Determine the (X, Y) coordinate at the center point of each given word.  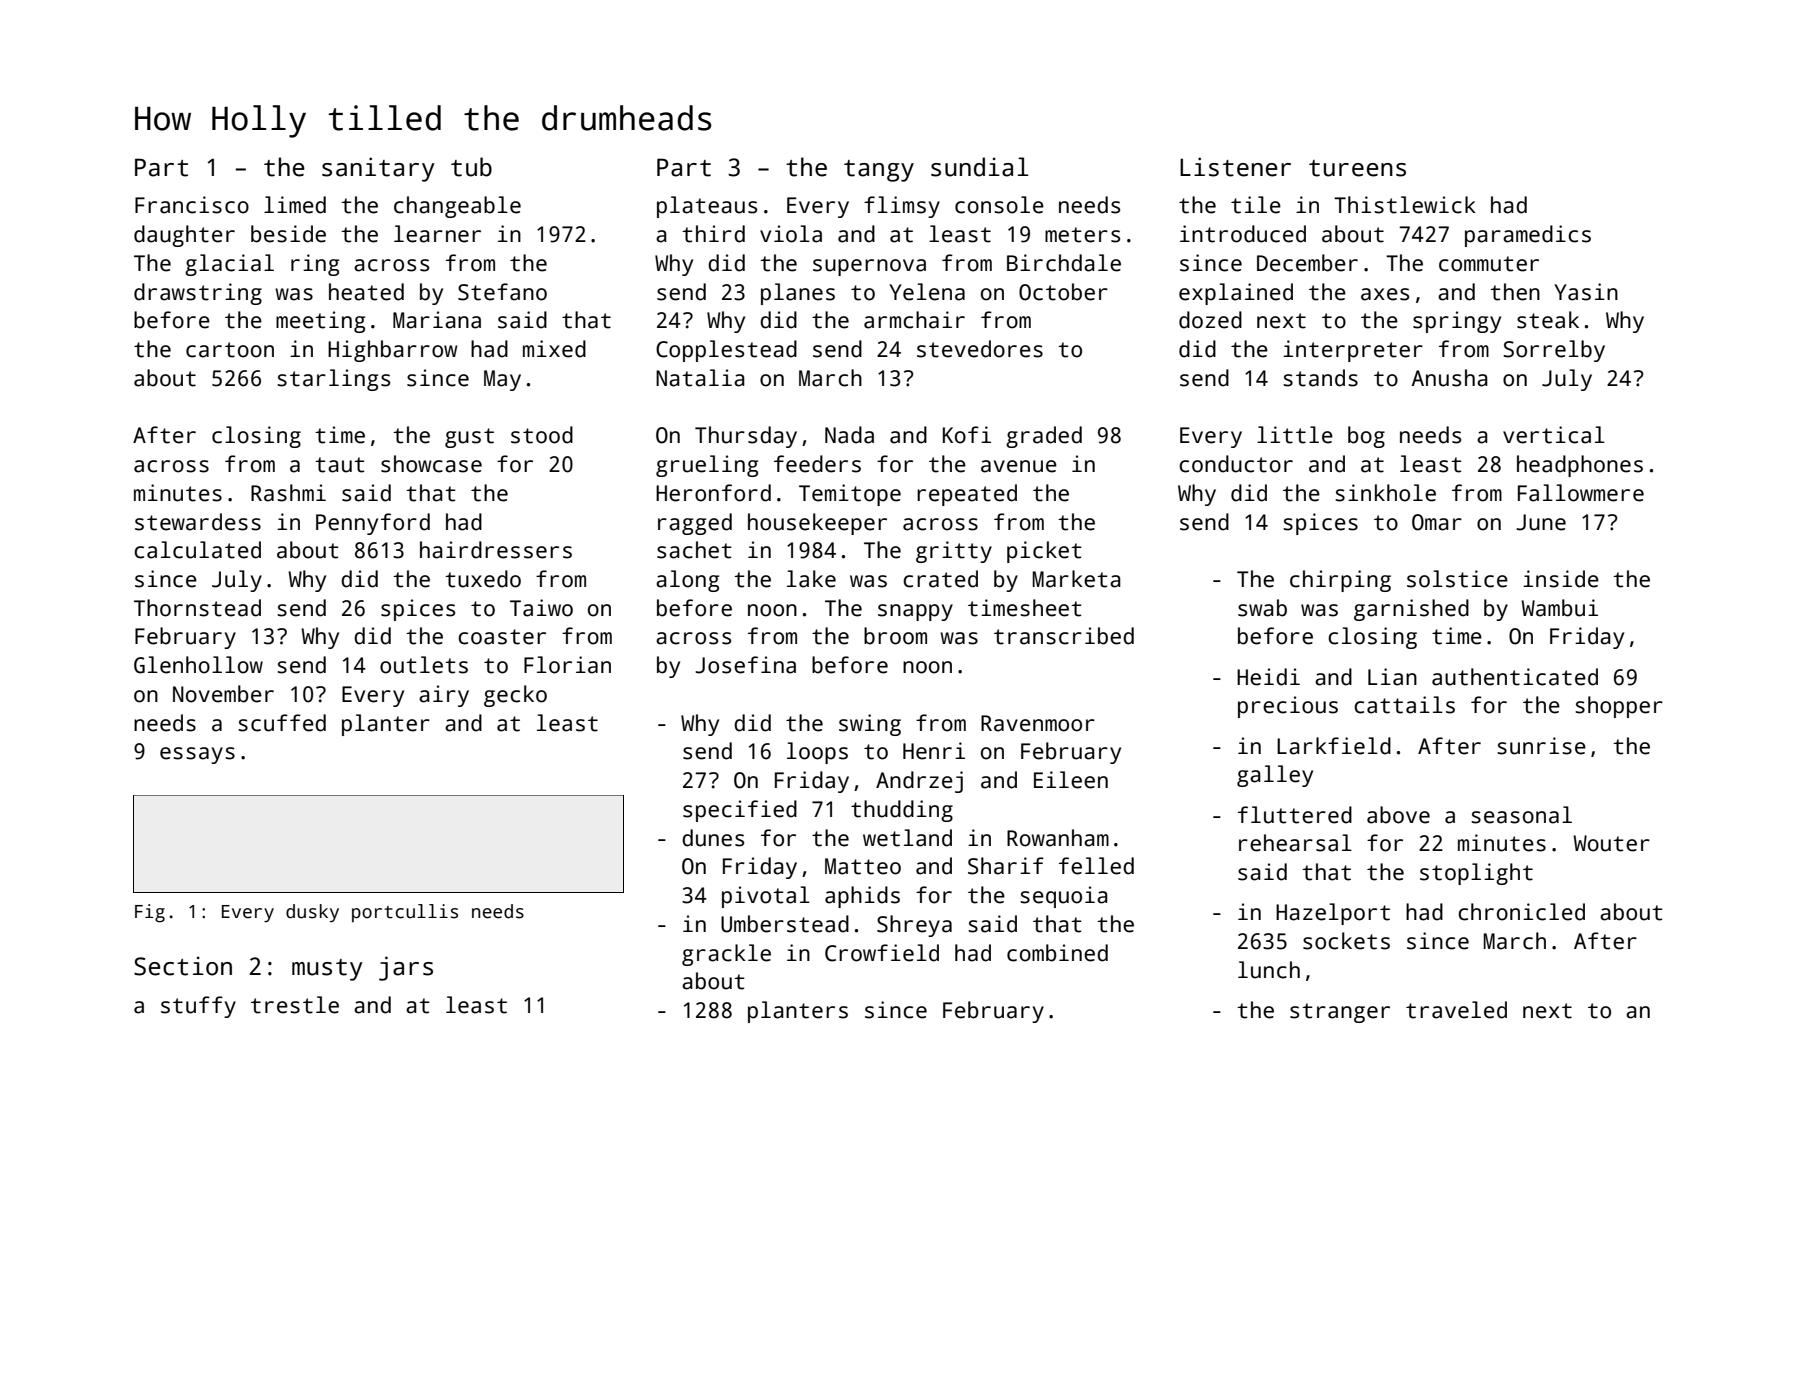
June (1541, 522)
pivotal (766, 897)
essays (197, 755)
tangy (879, 171)
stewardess (198, 522)
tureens (1357, 168)
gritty (954, 552)
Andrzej (919, 782)
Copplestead (726, 351)
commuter (1489, 264)
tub (471, 167)
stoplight (1476, 874)
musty (327, 970)
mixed (554, 349)
